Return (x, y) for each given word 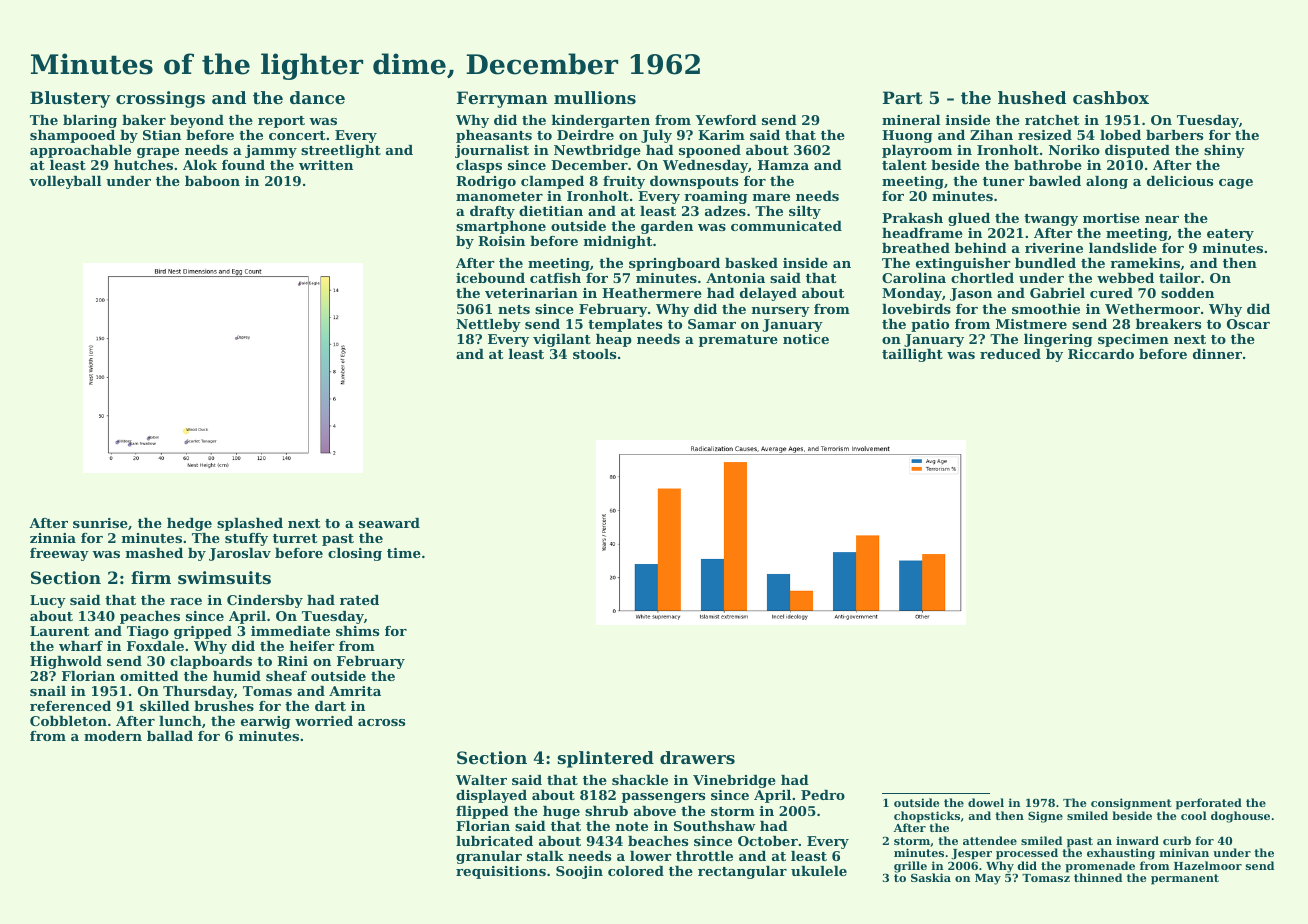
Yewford (726, 120)
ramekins (1145, 263)
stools (594, 354)
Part (903, 97)
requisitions (501, 872)
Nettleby (488, 325)
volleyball (65, 182)
